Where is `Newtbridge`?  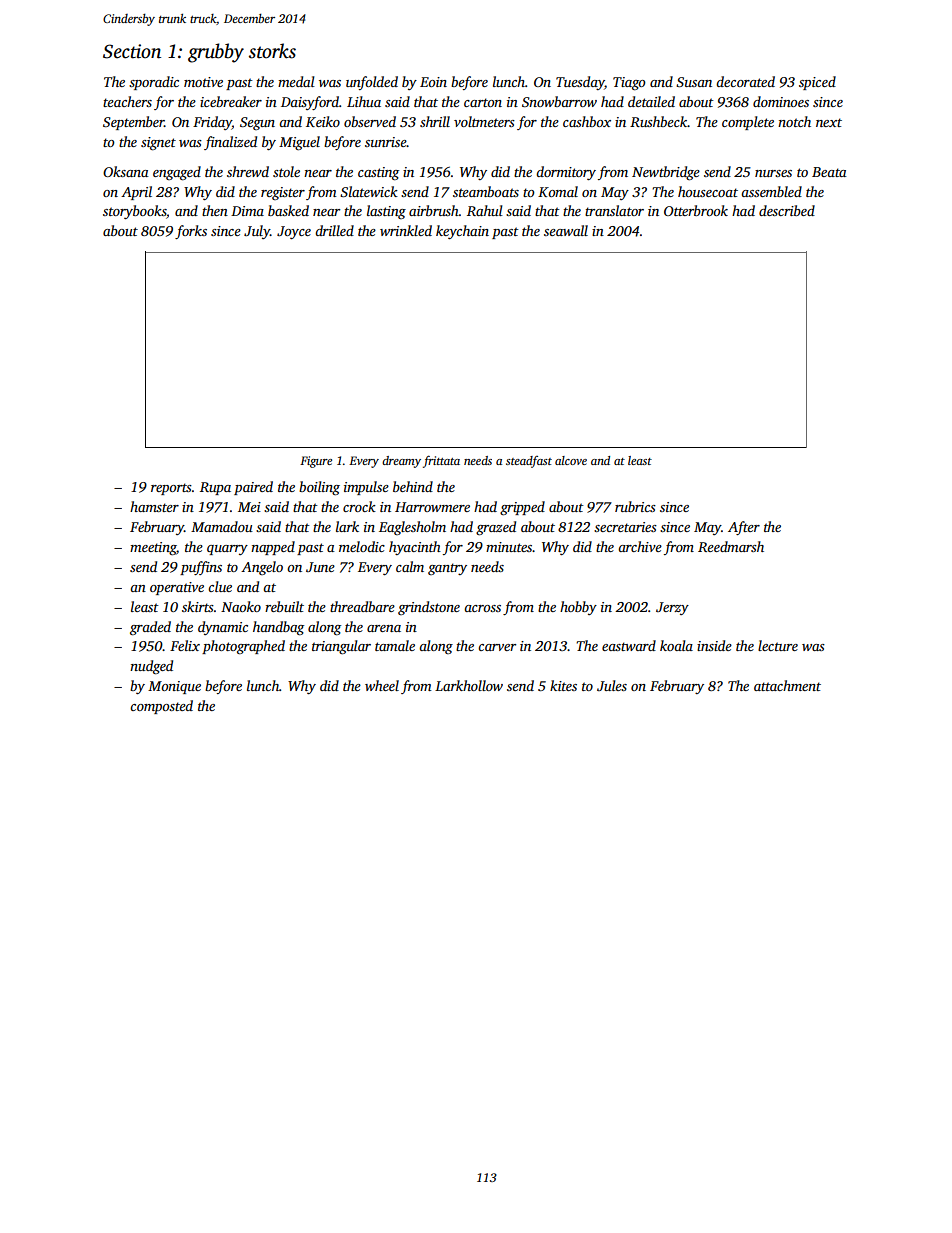 Newtbridge is located at coordinates (666, 173).
